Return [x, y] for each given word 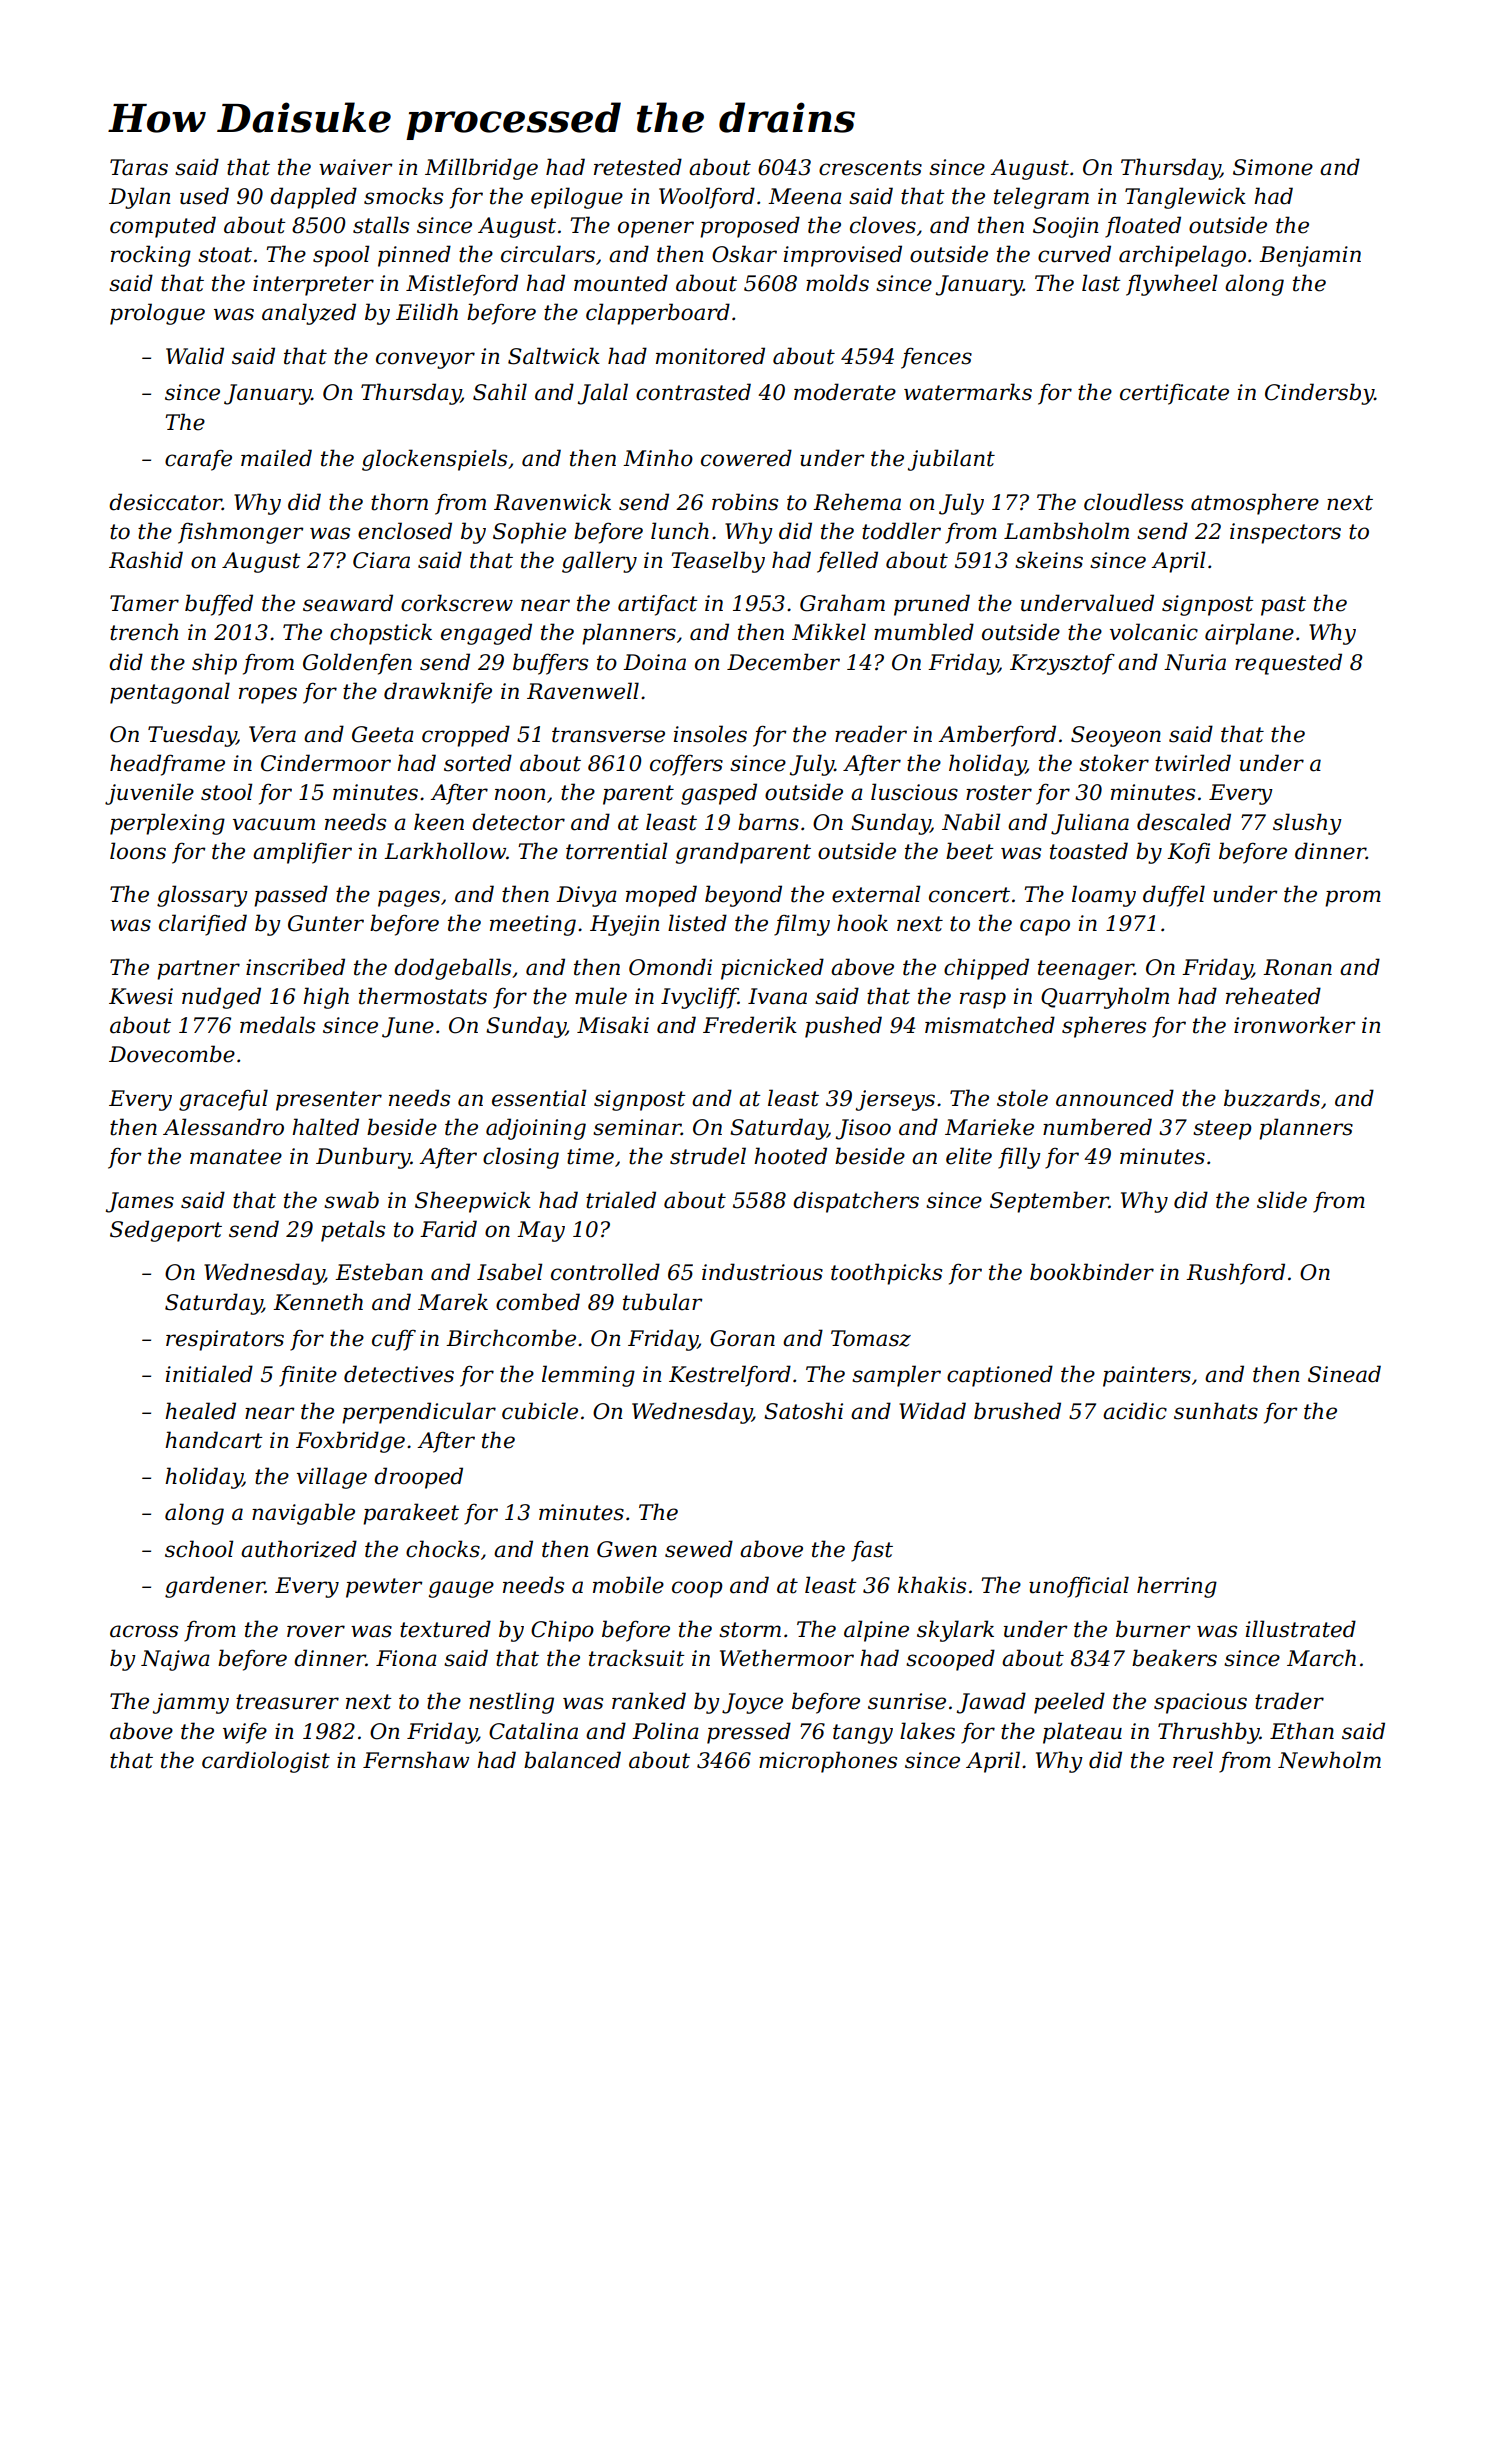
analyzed [309, 314]
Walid [195, 356]
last [1101, 283]
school [199, 1549]
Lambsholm [1066, 531]
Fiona [406, 1658]
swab [351, 1200]
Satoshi [803, 1411]
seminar [637, 1127]
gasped [719, 794]
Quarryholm [1105, 998]
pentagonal [170, 693]
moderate [845, 392]
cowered [746, 458]
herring [1177, 1587]
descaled [1184, 822]
